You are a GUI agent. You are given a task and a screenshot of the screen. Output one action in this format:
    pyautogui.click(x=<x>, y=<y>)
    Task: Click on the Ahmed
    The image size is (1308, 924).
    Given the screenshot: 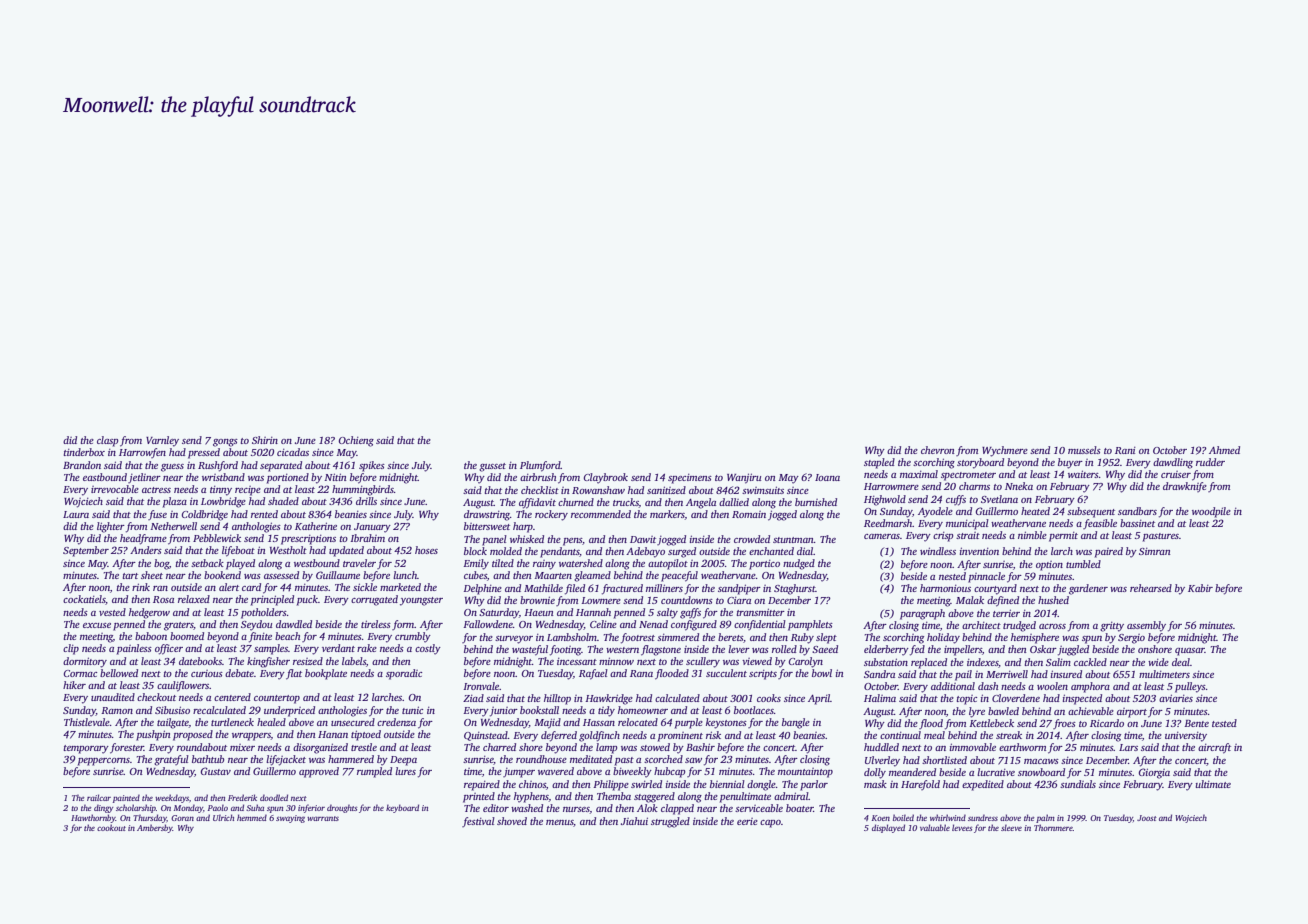 What is the action you would take?
    pyautogui.click(x=1224, y=450)
